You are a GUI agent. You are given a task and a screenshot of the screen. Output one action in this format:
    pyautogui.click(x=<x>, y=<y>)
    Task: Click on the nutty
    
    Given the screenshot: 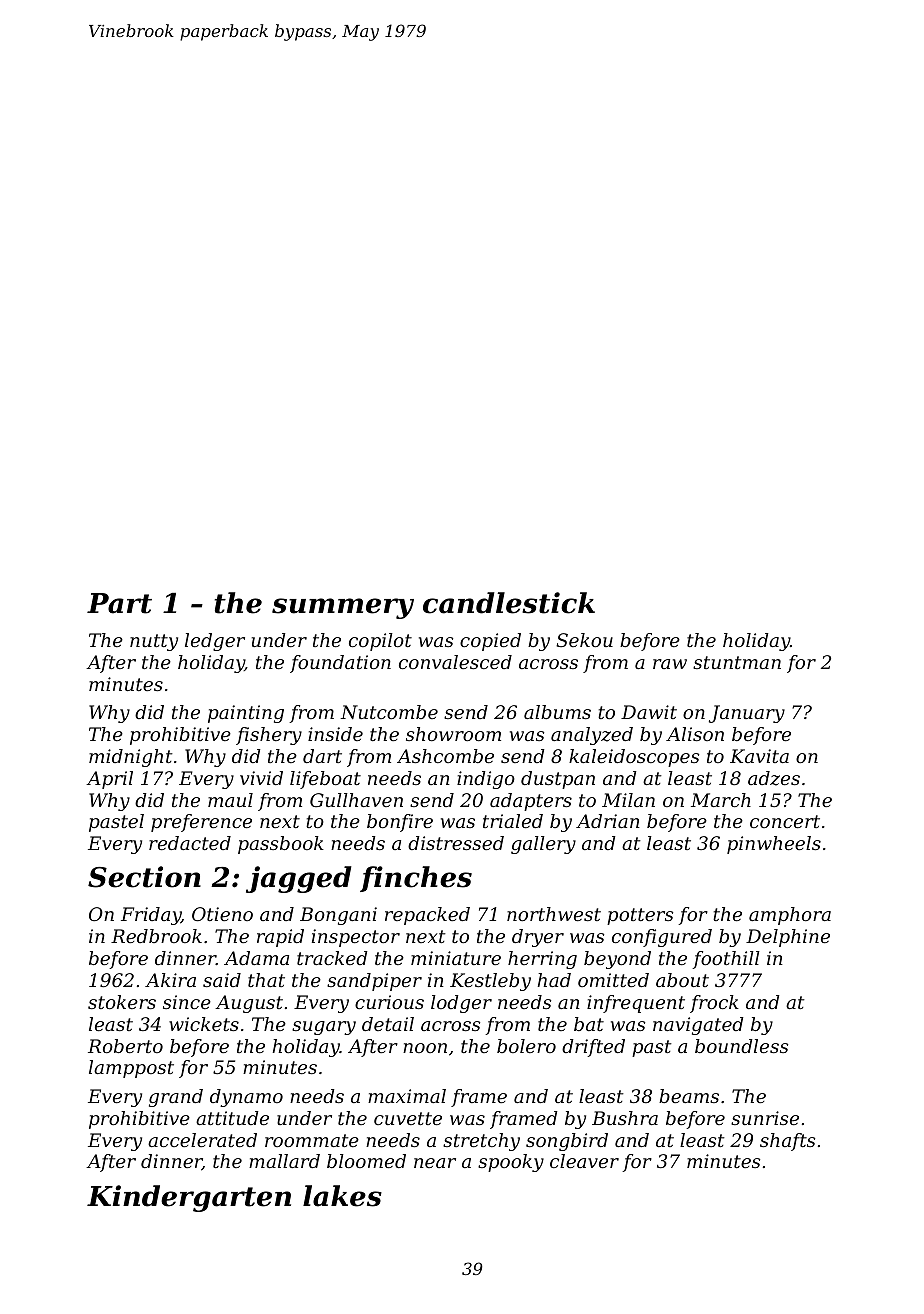 What is the action you would take?
    pyautogui.click(x=154, y=642)
